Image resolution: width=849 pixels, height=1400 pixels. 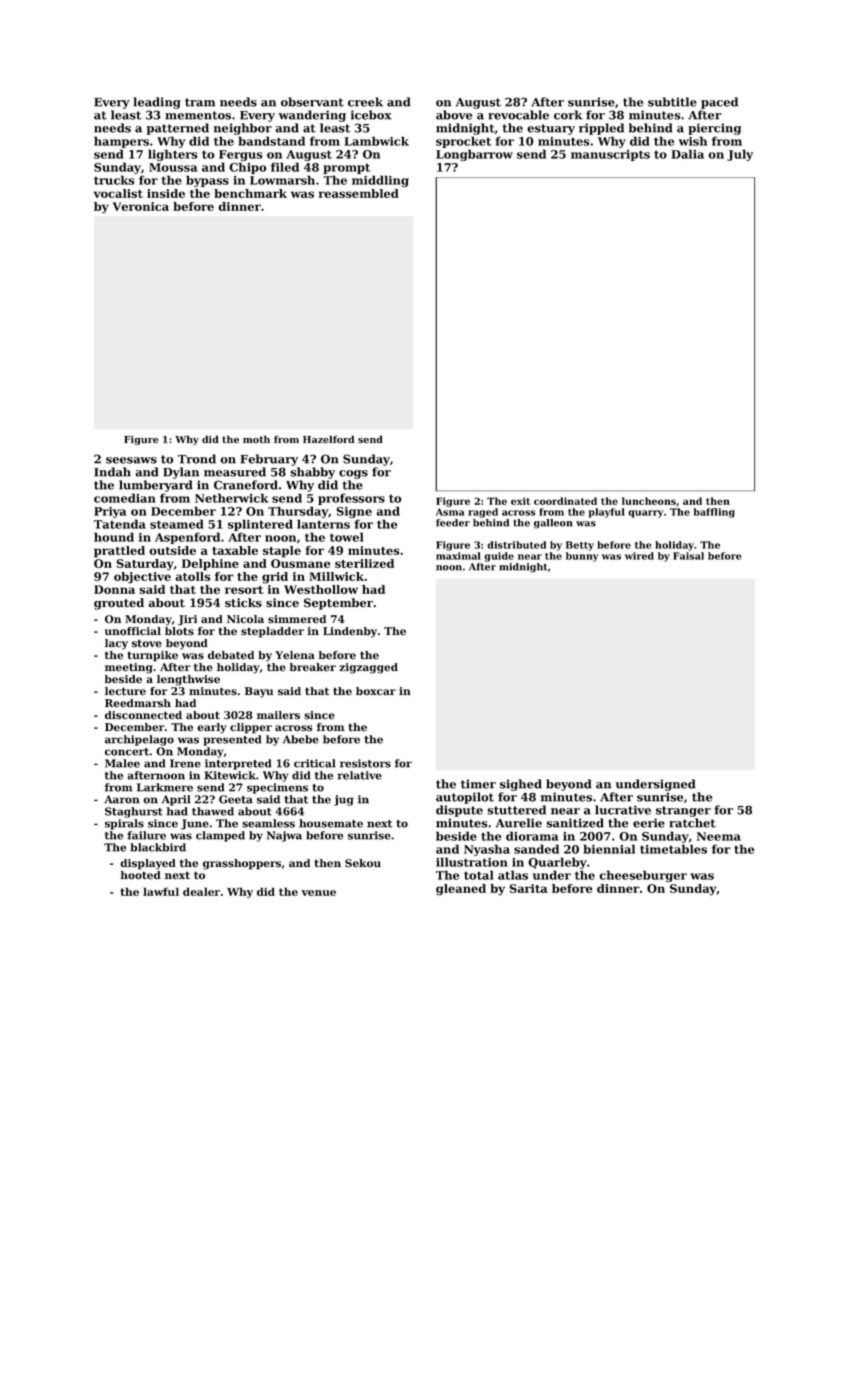 What do you see at coordinates (347, 537) in the screenshot?
I see `towel` at bounding box center [347, 537].
